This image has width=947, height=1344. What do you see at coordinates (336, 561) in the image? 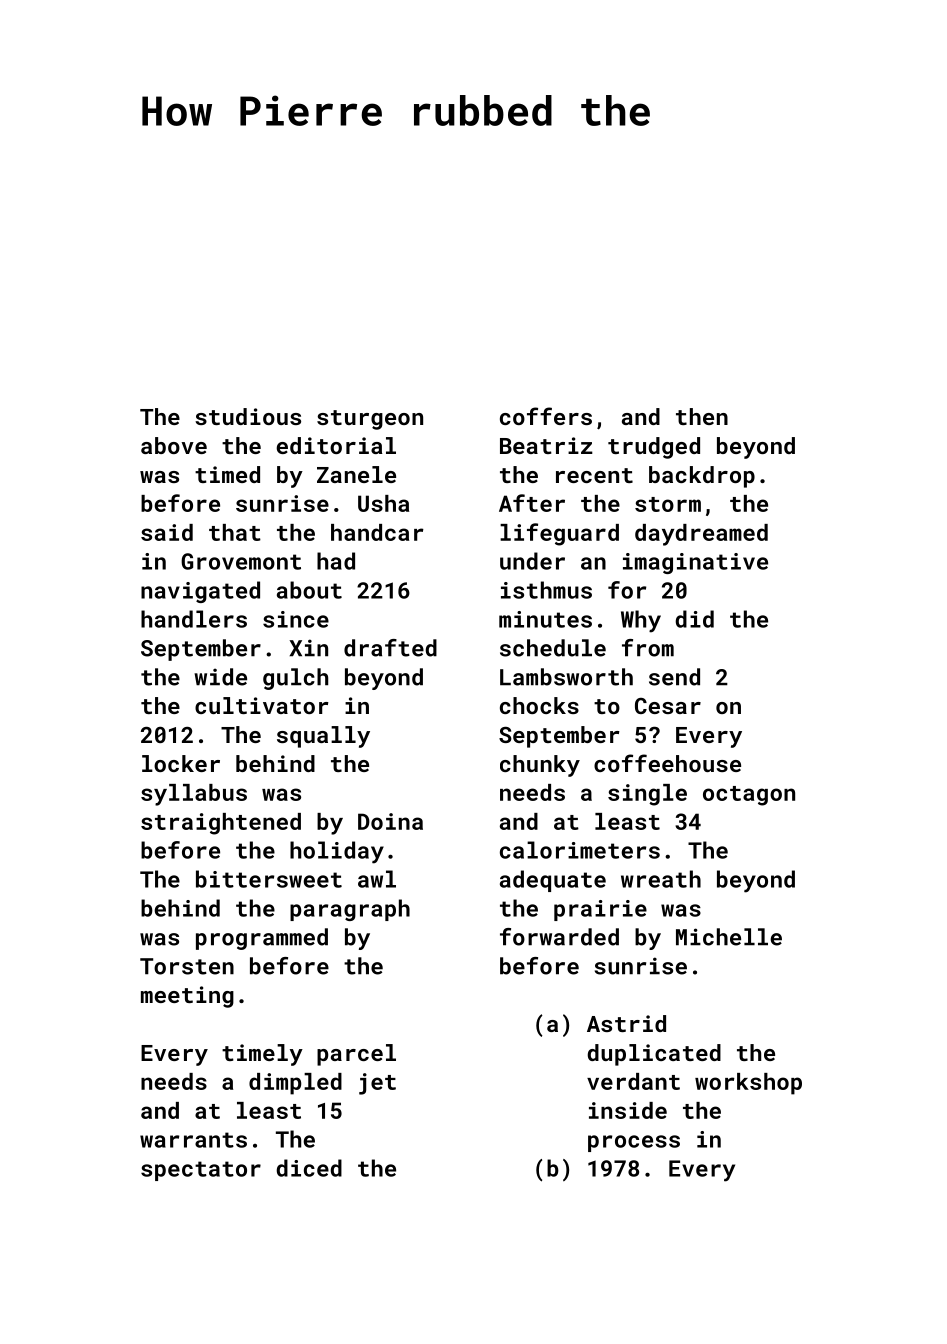
I see `had` at bounding box center [336, 561].
